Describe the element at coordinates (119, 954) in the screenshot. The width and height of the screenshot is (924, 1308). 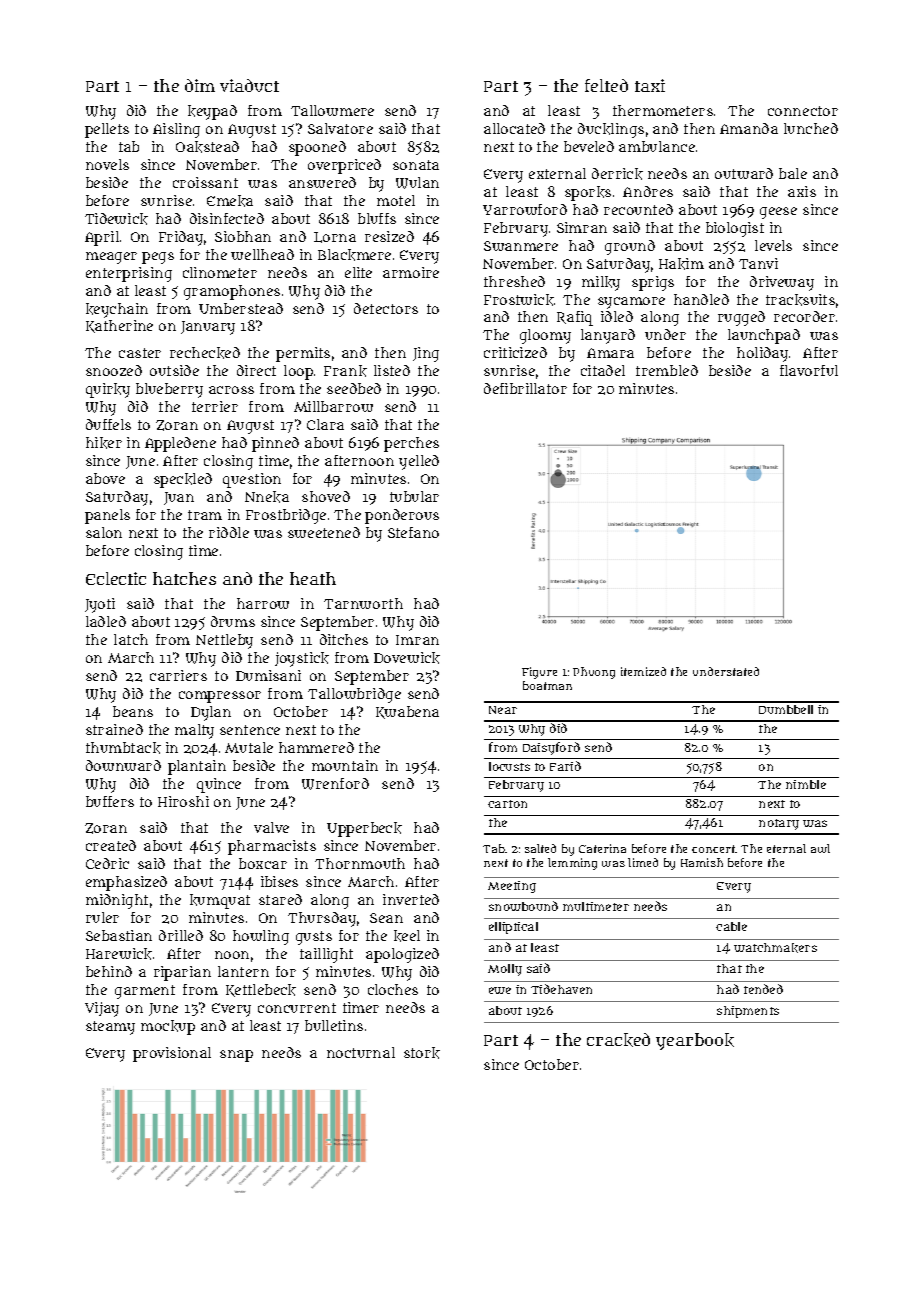
I see `Harewick` at that location.
